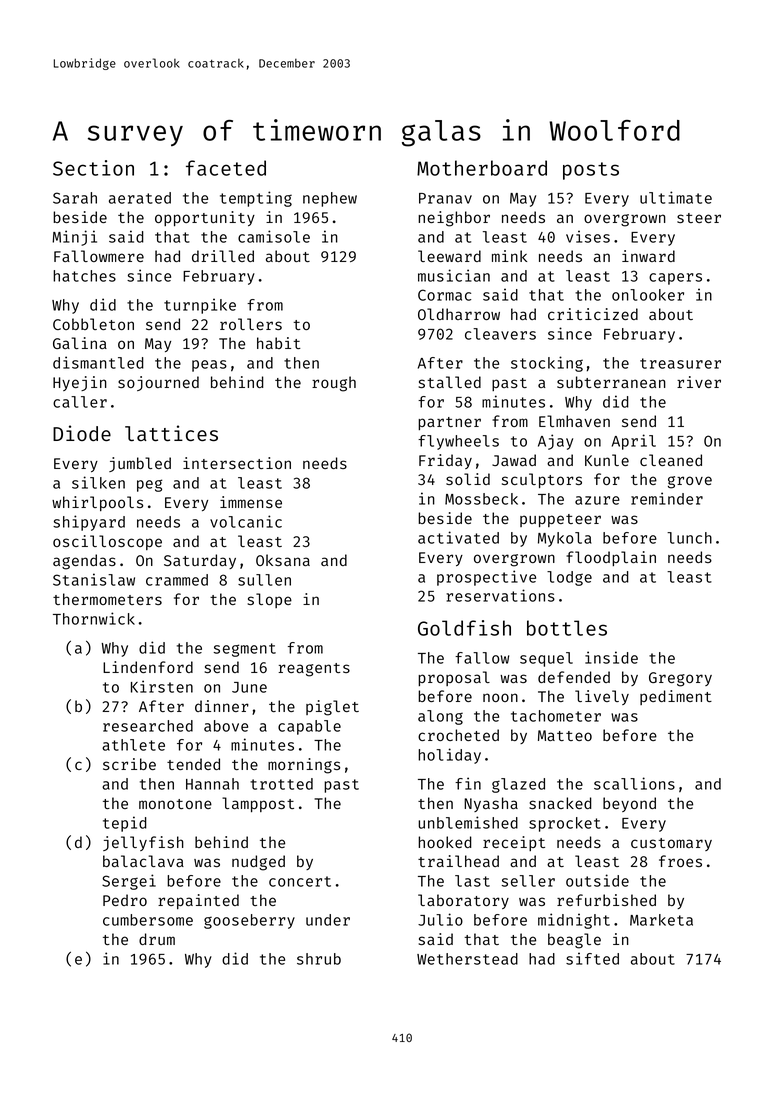 This screenshot has height=1112, width=783. Describe the element at coordinates (593, 314) in the screenshot. I see `criticized` at that location.
